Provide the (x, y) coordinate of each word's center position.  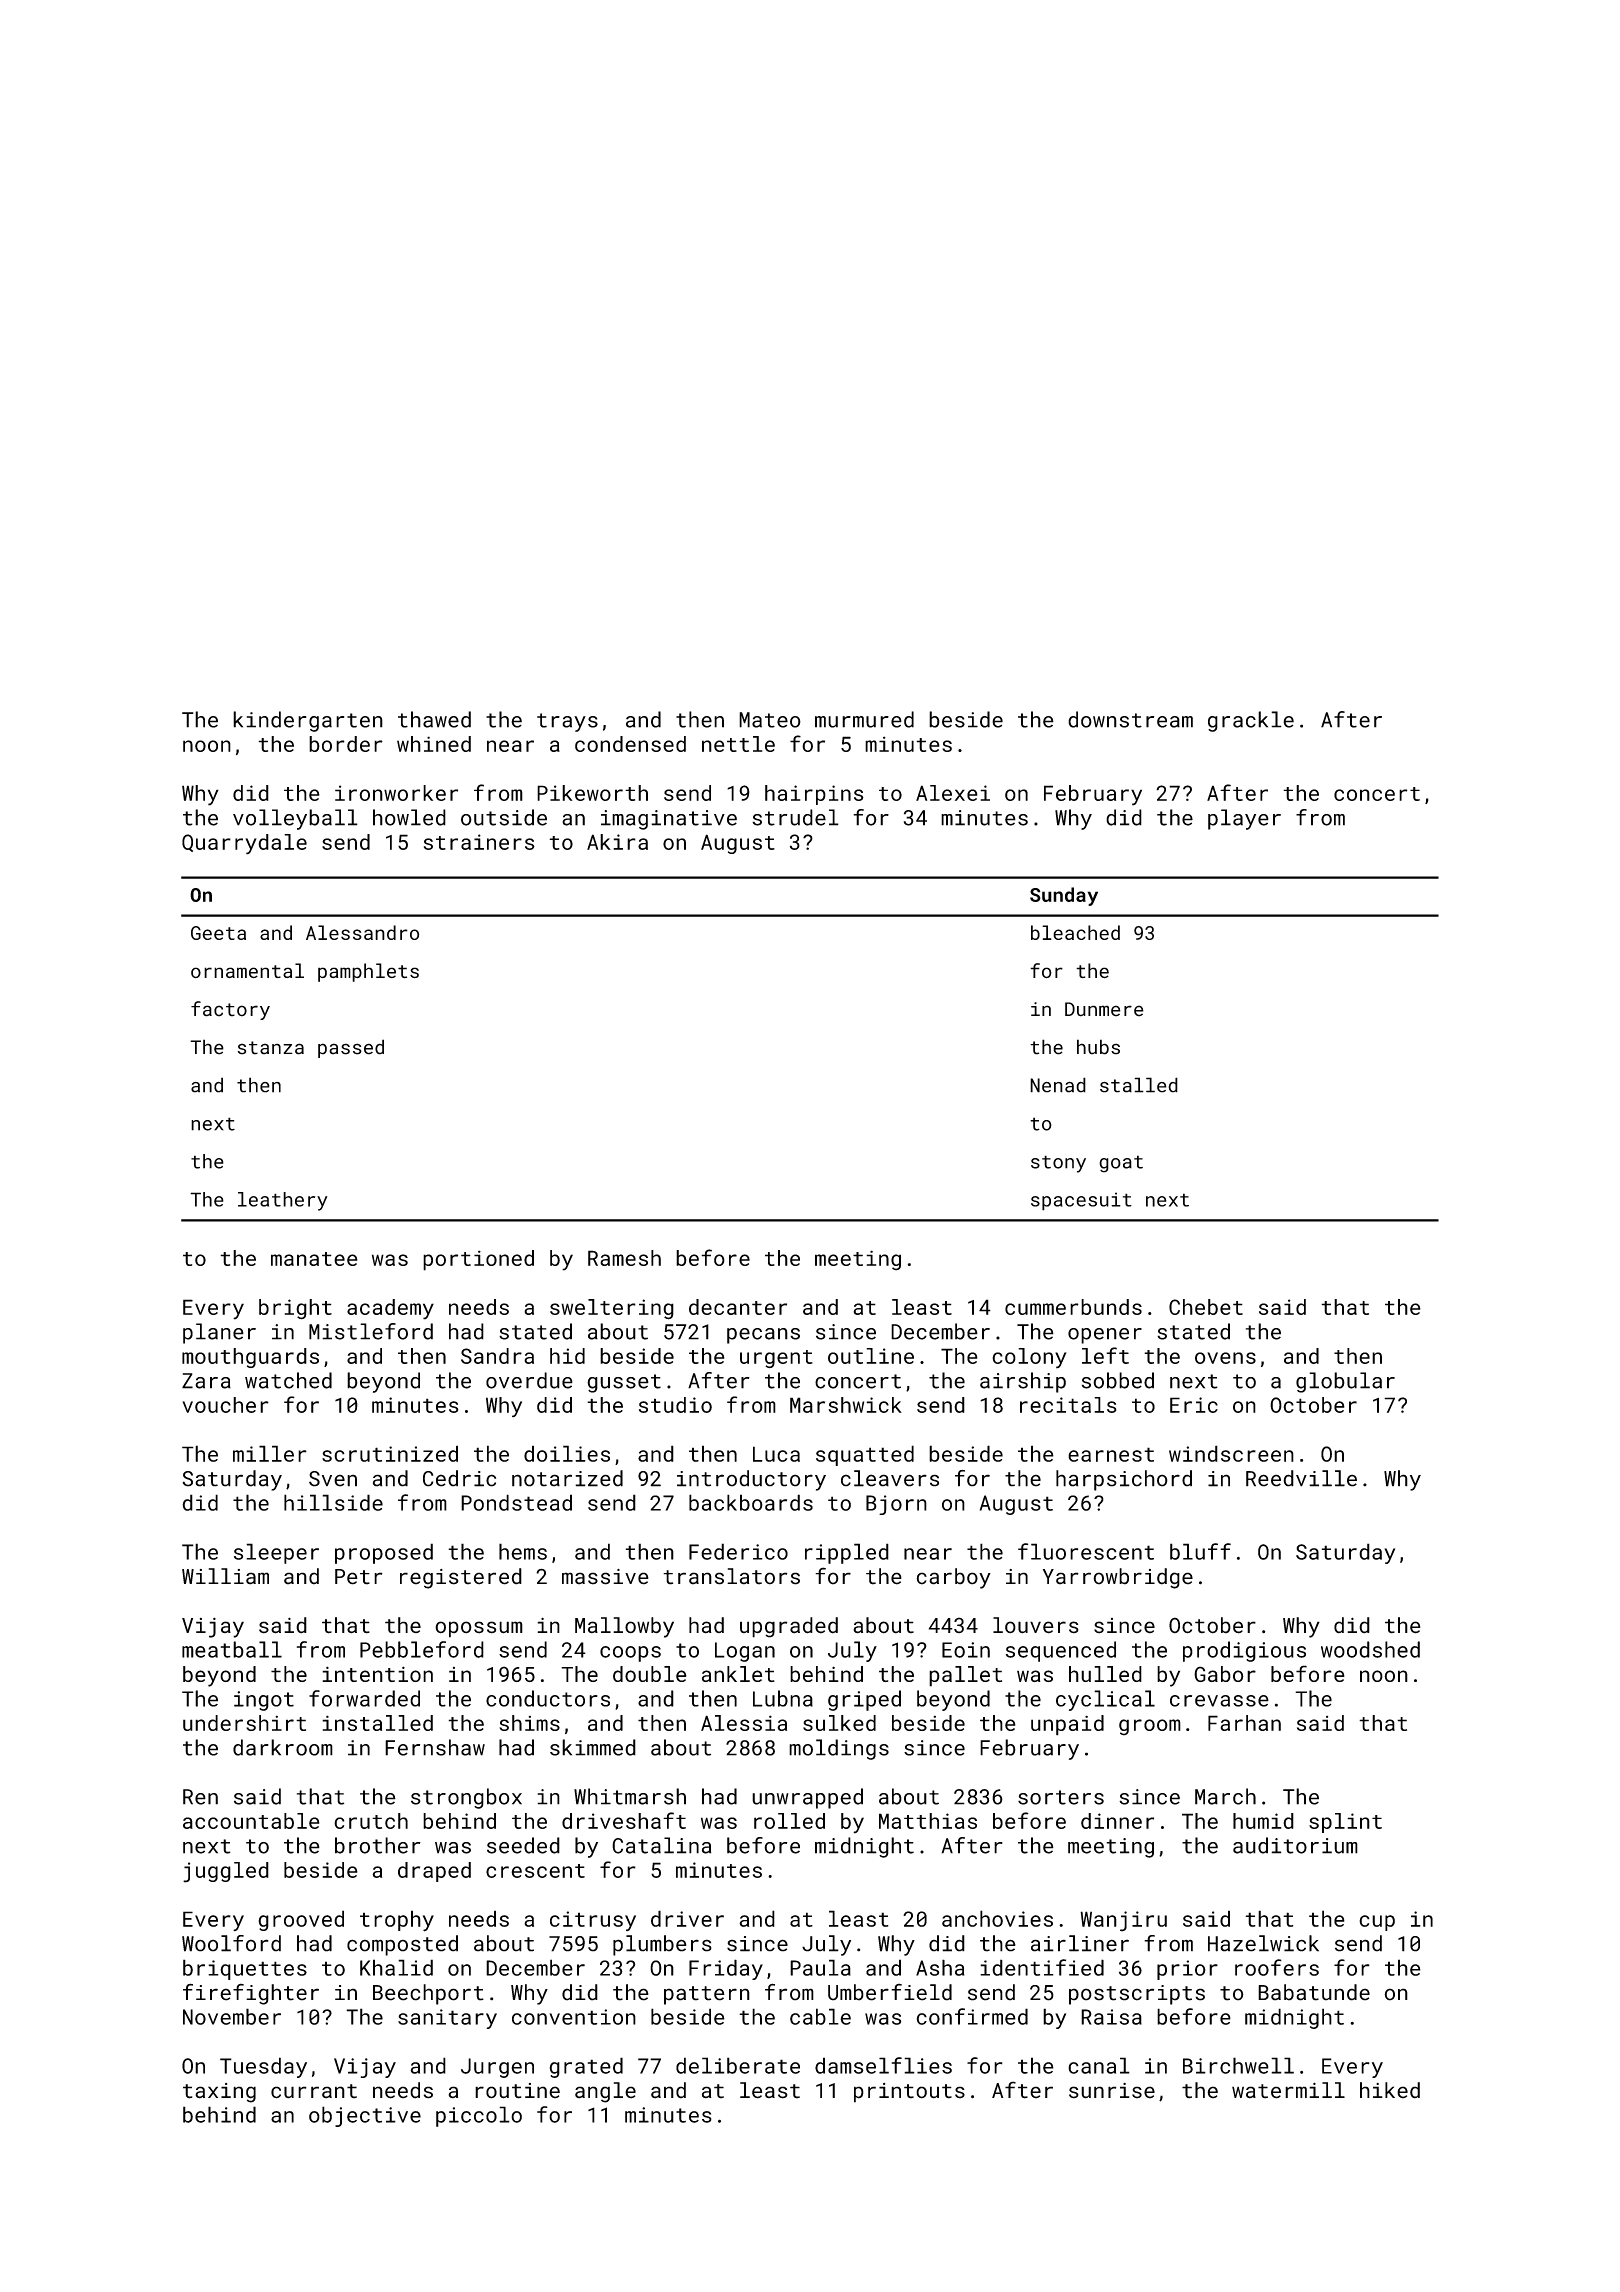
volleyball (295, 819)
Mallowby (624, 1627)
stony (1058, 1164)
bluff (1200, 1551)
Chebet (1206, 1307)
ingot (264, 1701)
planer (219, 1333)
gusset (624, 1383)
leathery (283, 1201)
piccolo (479, 2116)
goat (1121, 1164)
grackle (1251, 721)
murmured (864, 719)
